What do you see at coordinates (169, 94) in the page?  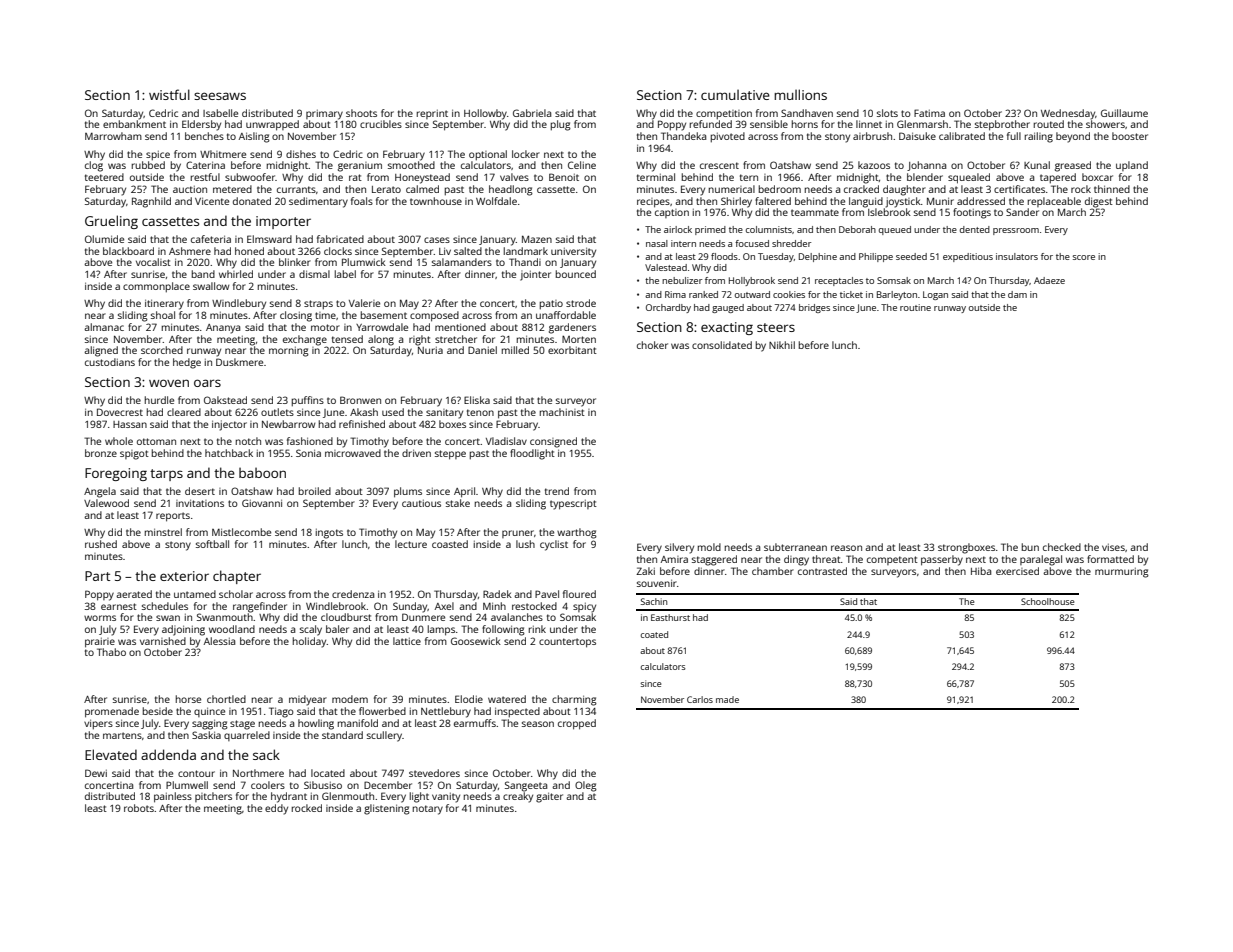 I see `wistful` at bounding box center [169, 94].
